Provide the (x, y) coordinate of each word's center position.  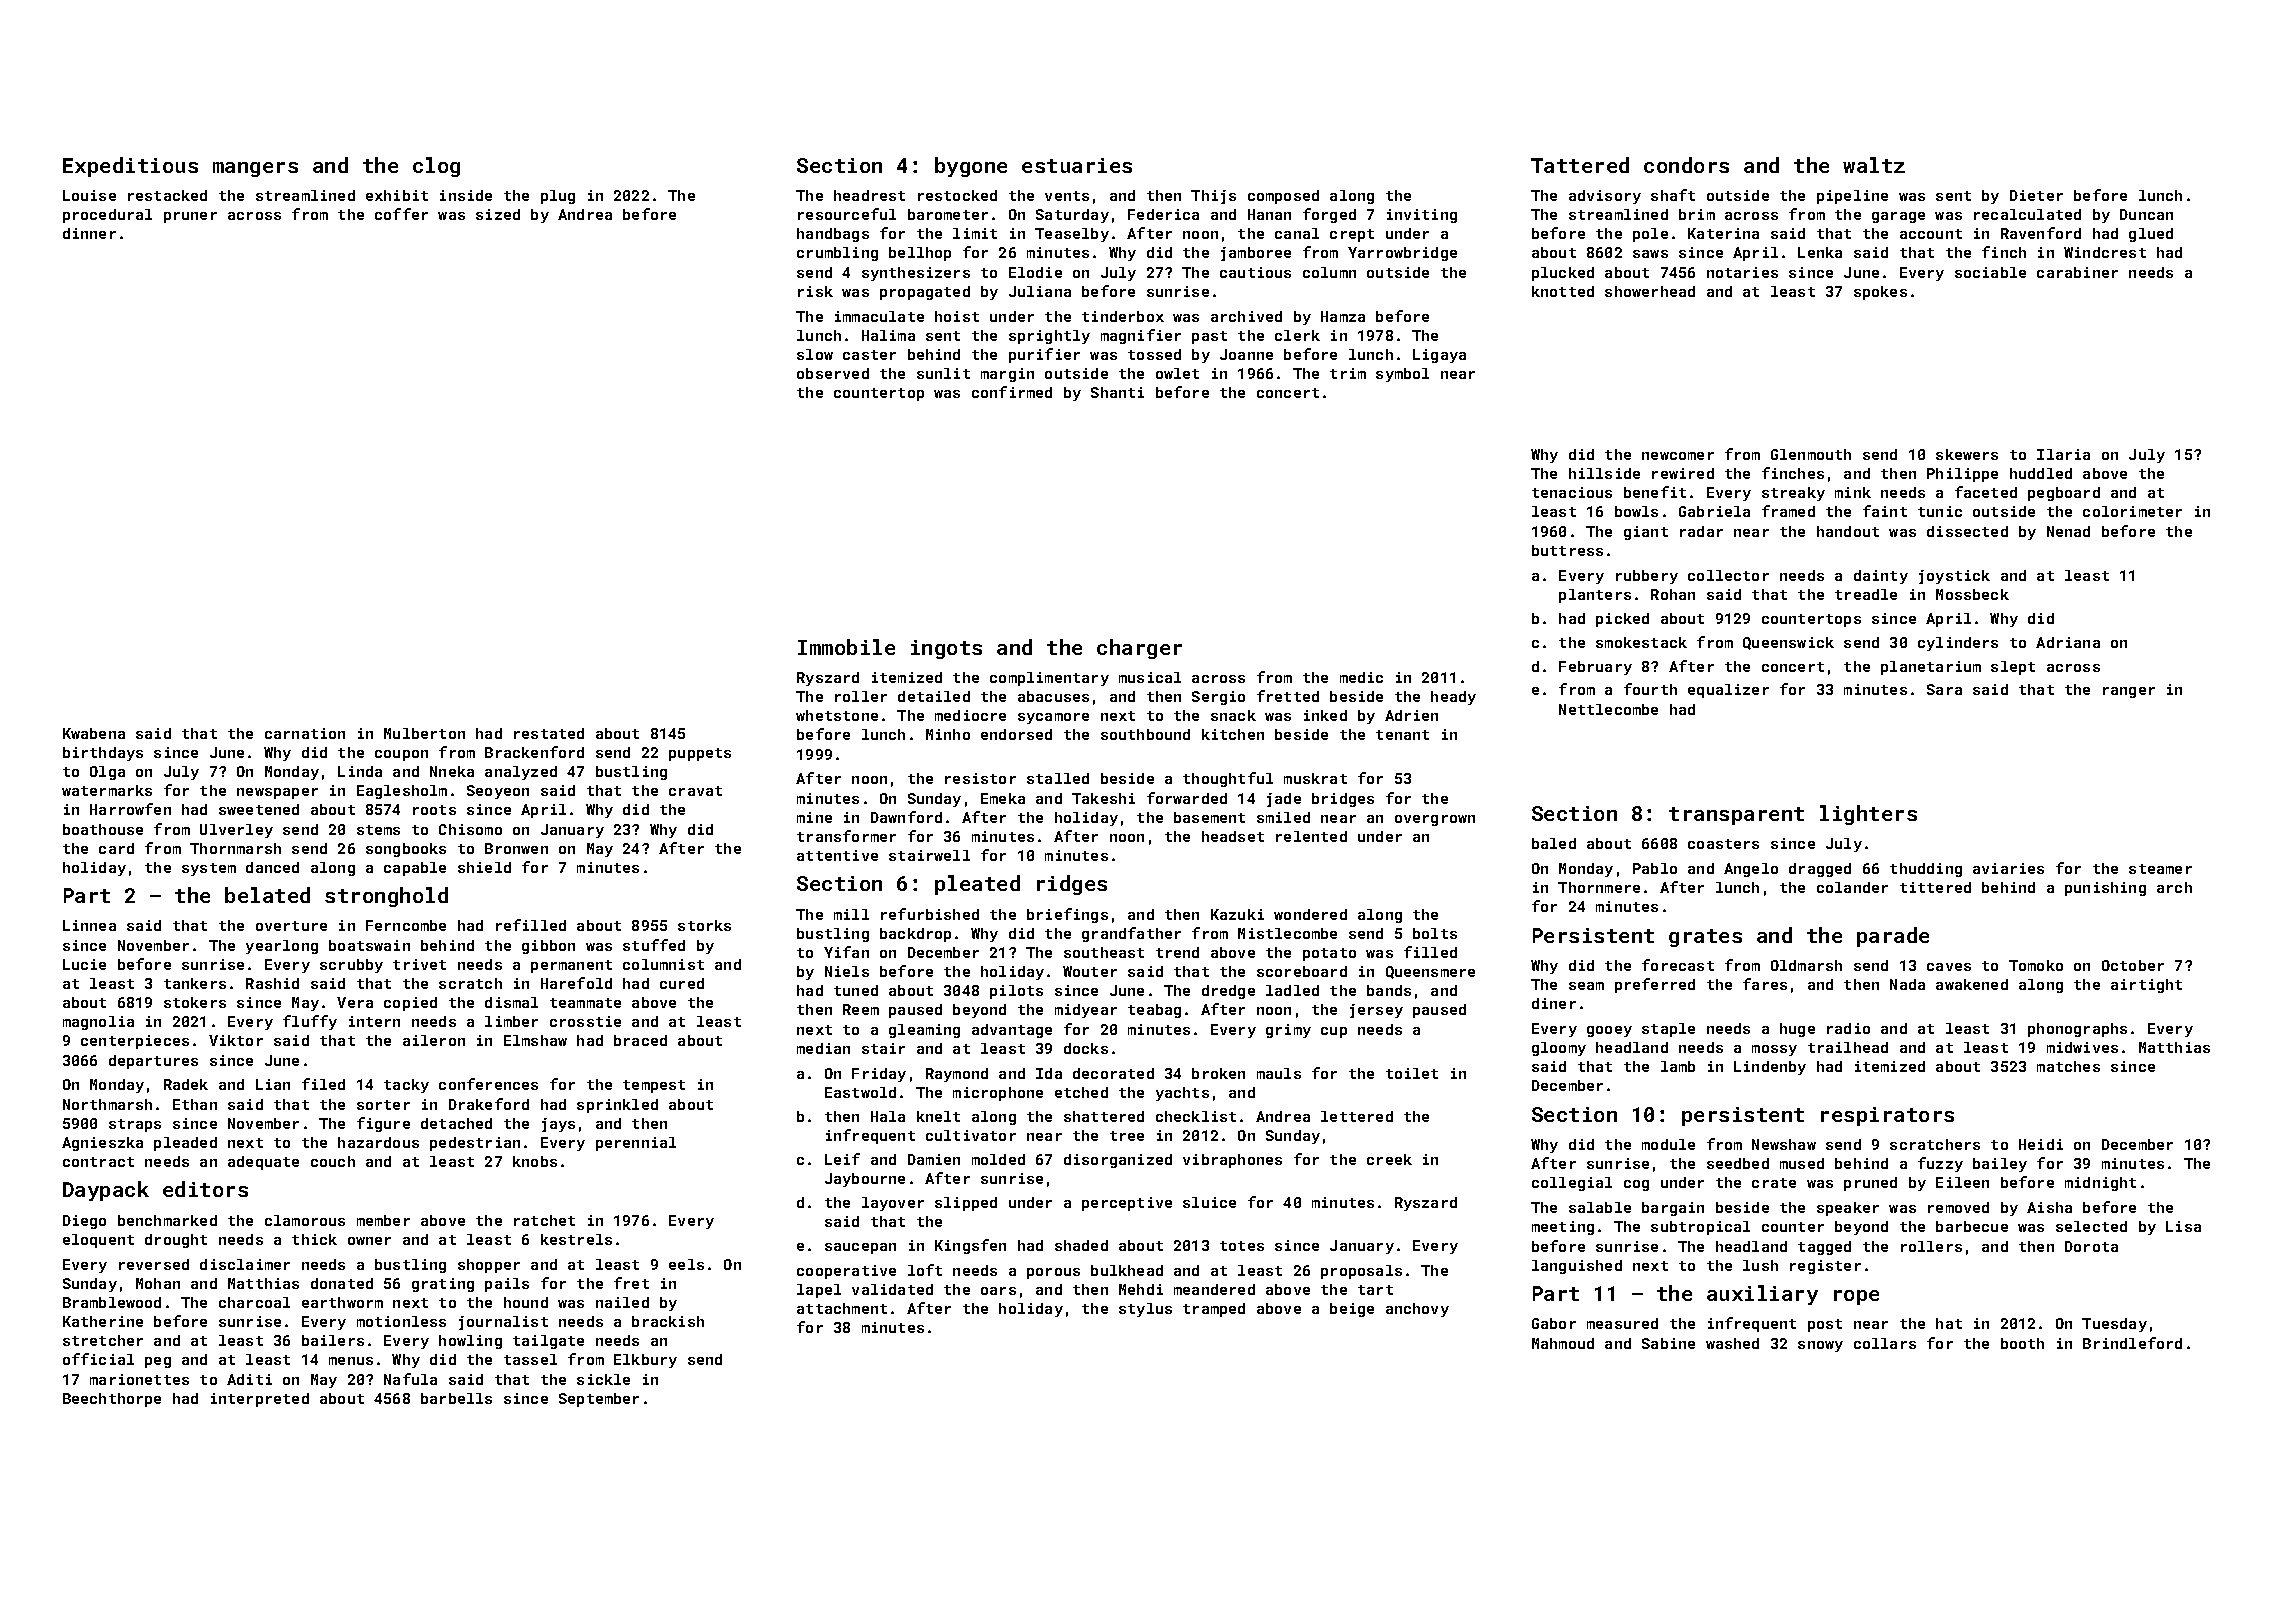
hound (526, 1302)
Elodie (1035, 272)
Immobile (846, 647)
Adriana (2068, 642)
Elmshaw (535, 1040)
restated (549, 733)
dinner (89, 233)
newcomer (1678, 456)
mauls (1279, 1073)
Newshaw (1784, 1144)
